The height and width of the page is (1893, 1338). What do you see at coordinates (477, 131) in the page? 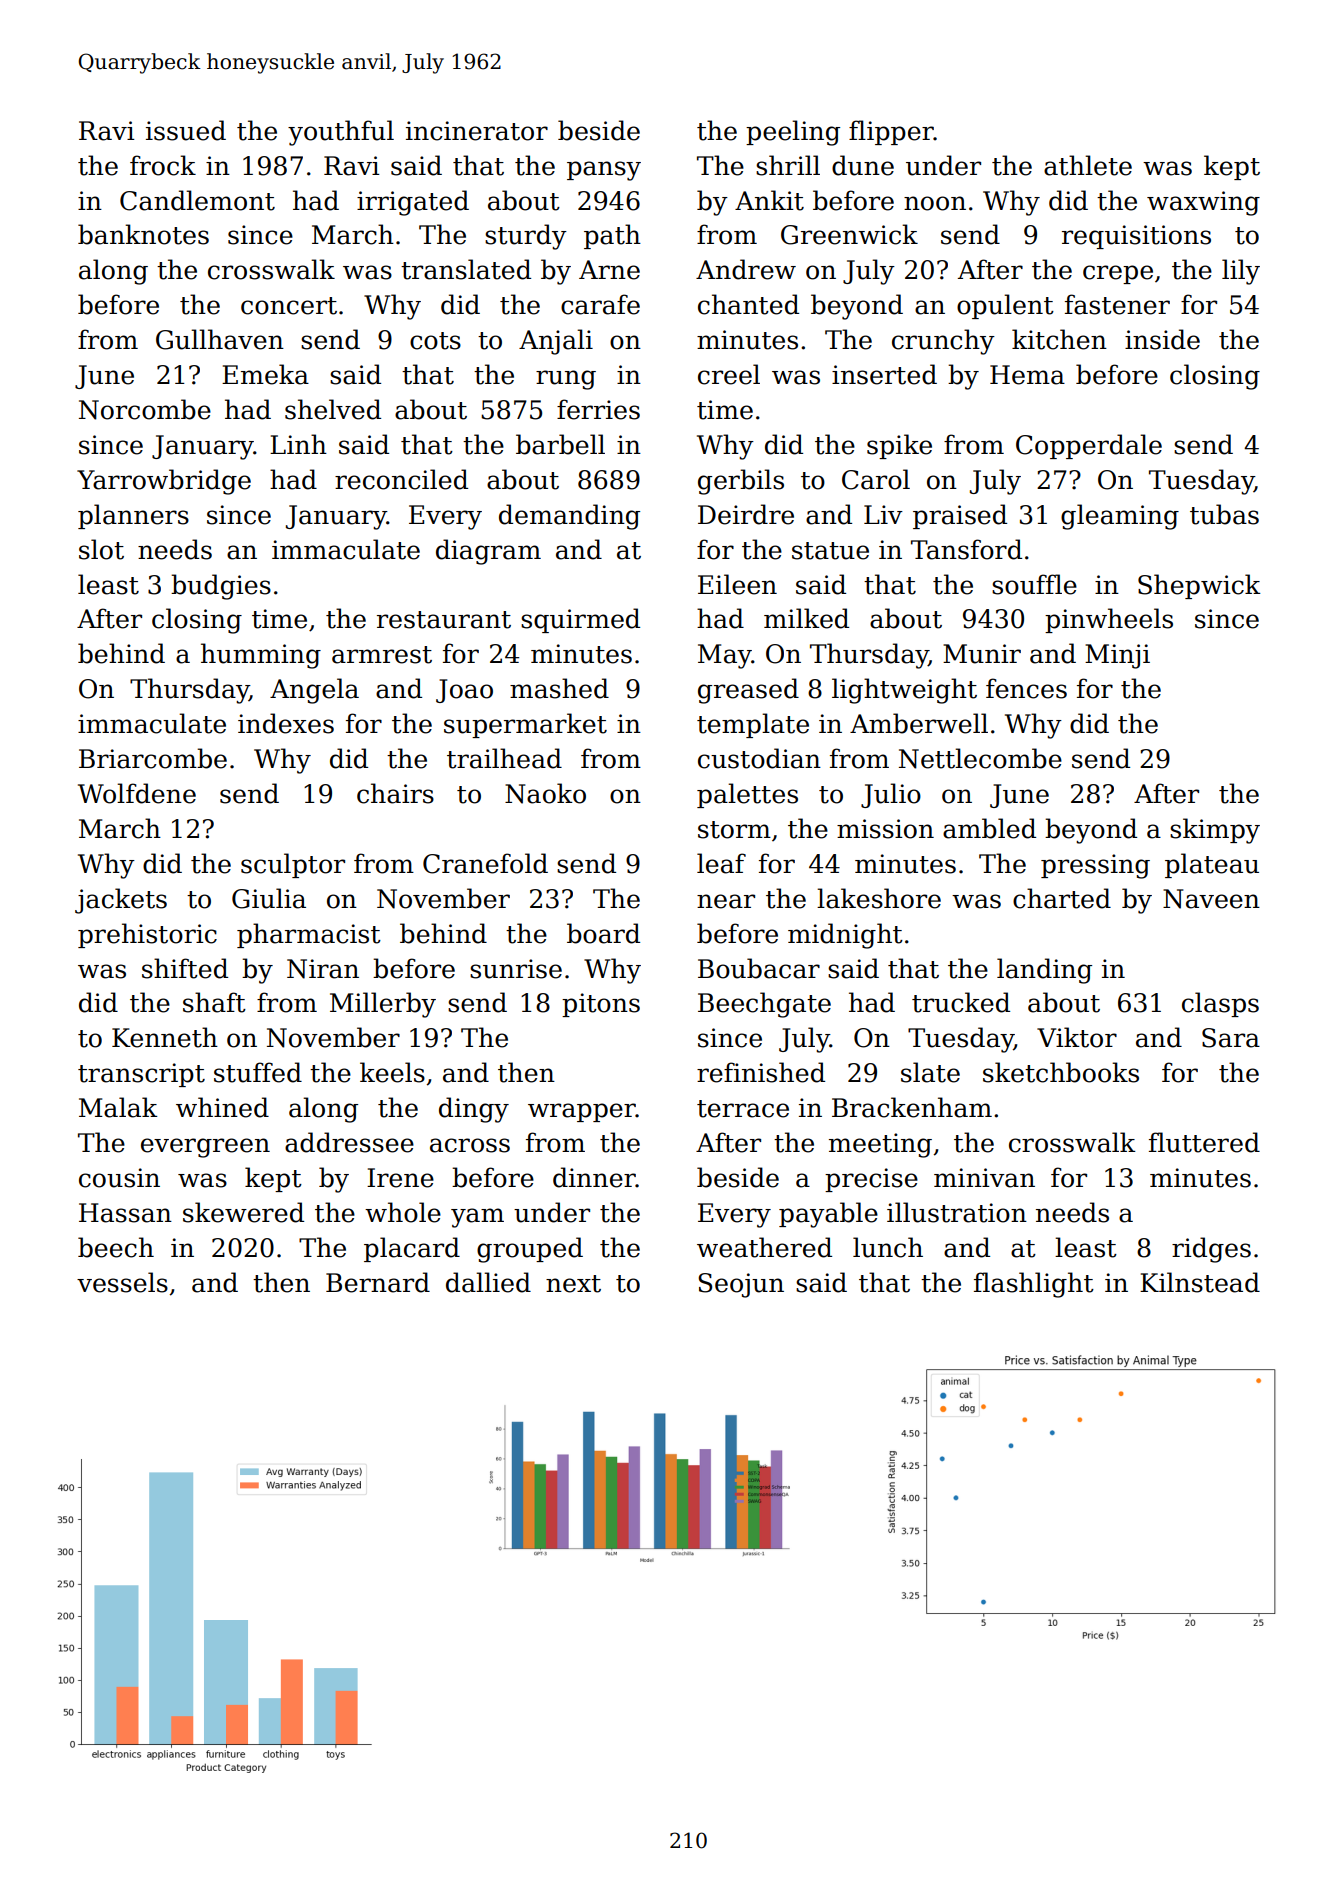
I see `incinerator` at bounding box center [477, 131].
